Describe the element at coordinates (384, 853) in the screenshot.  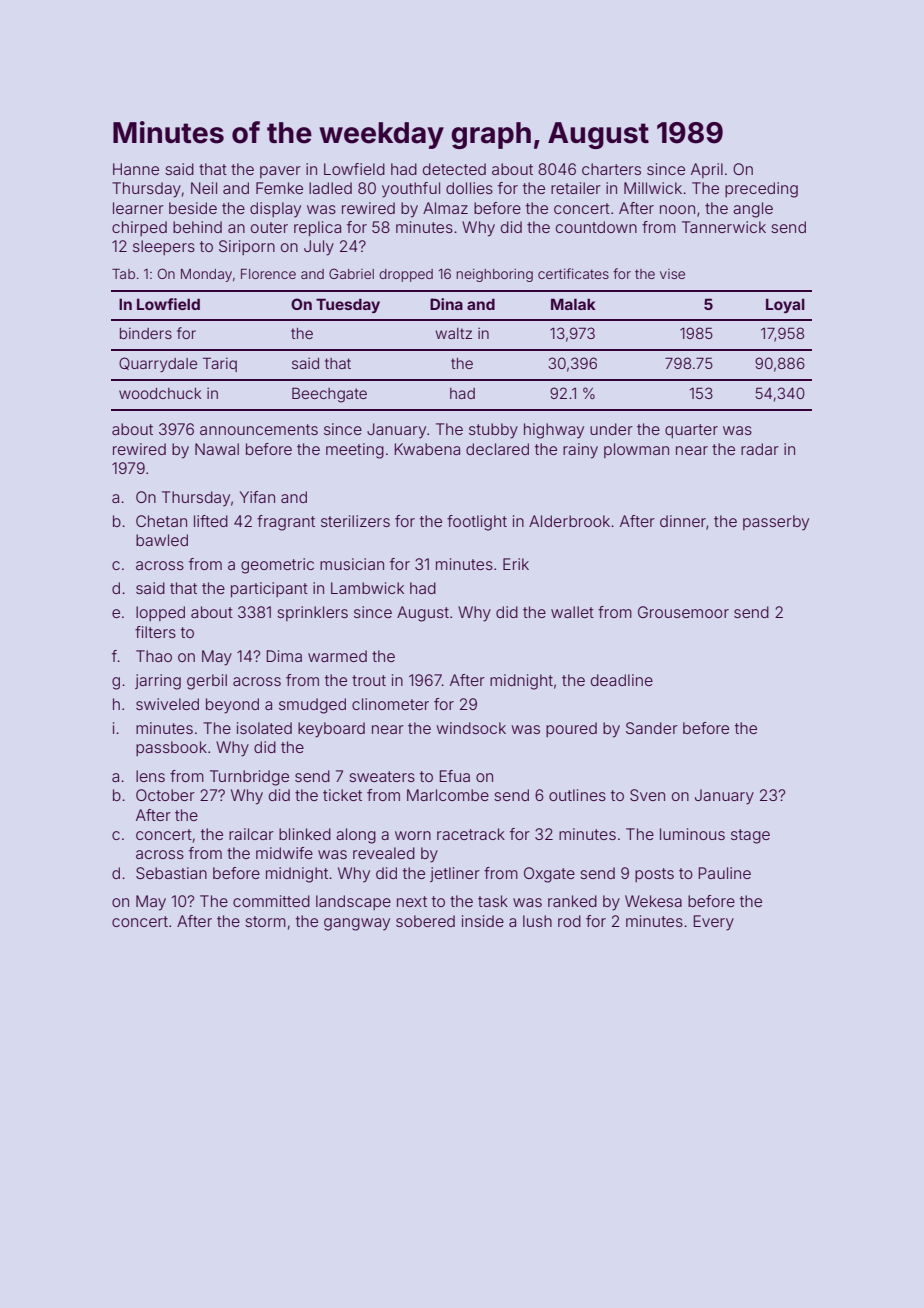
I see `revealed` at that location.
